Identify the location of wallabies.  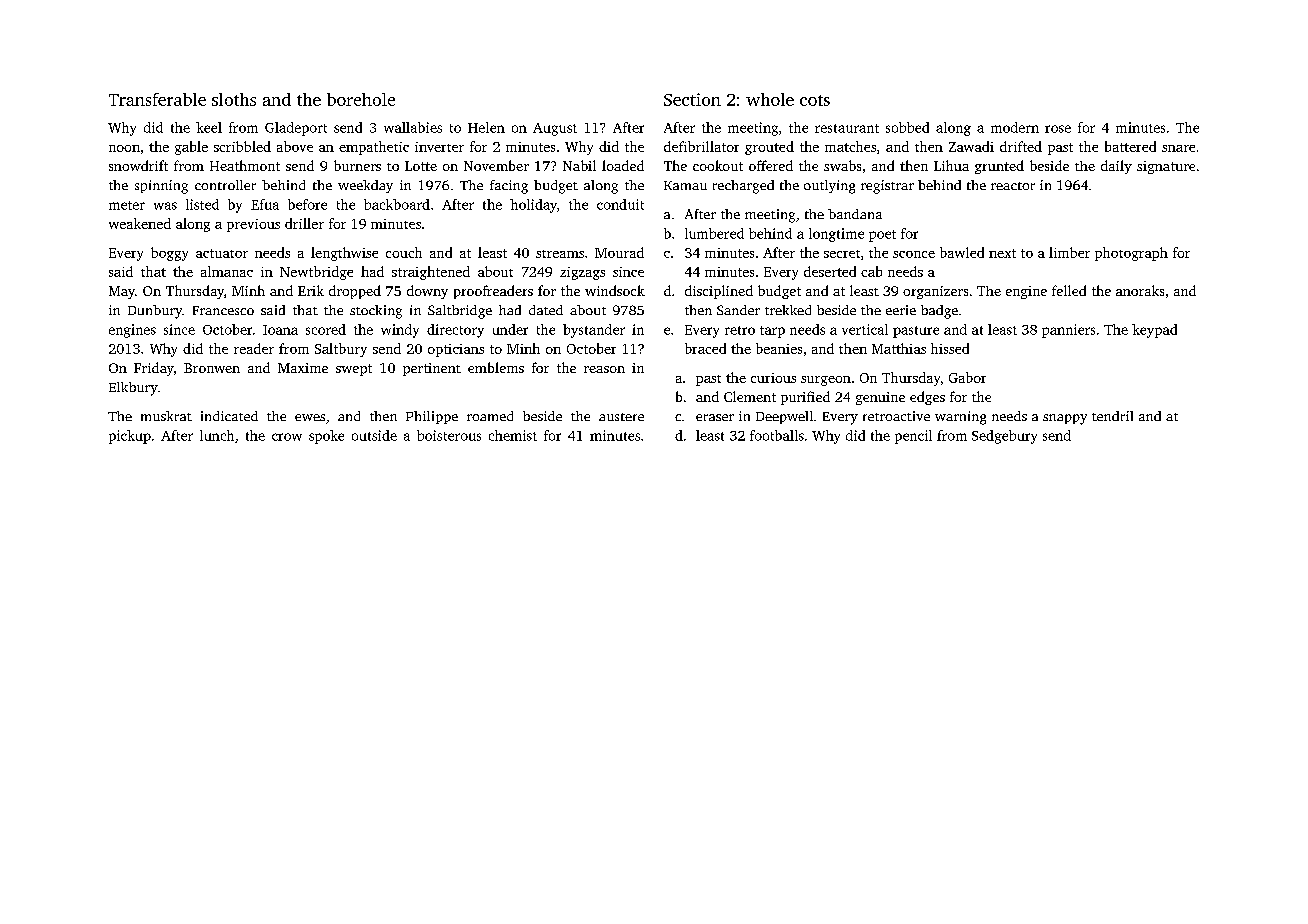
(413, 127).
